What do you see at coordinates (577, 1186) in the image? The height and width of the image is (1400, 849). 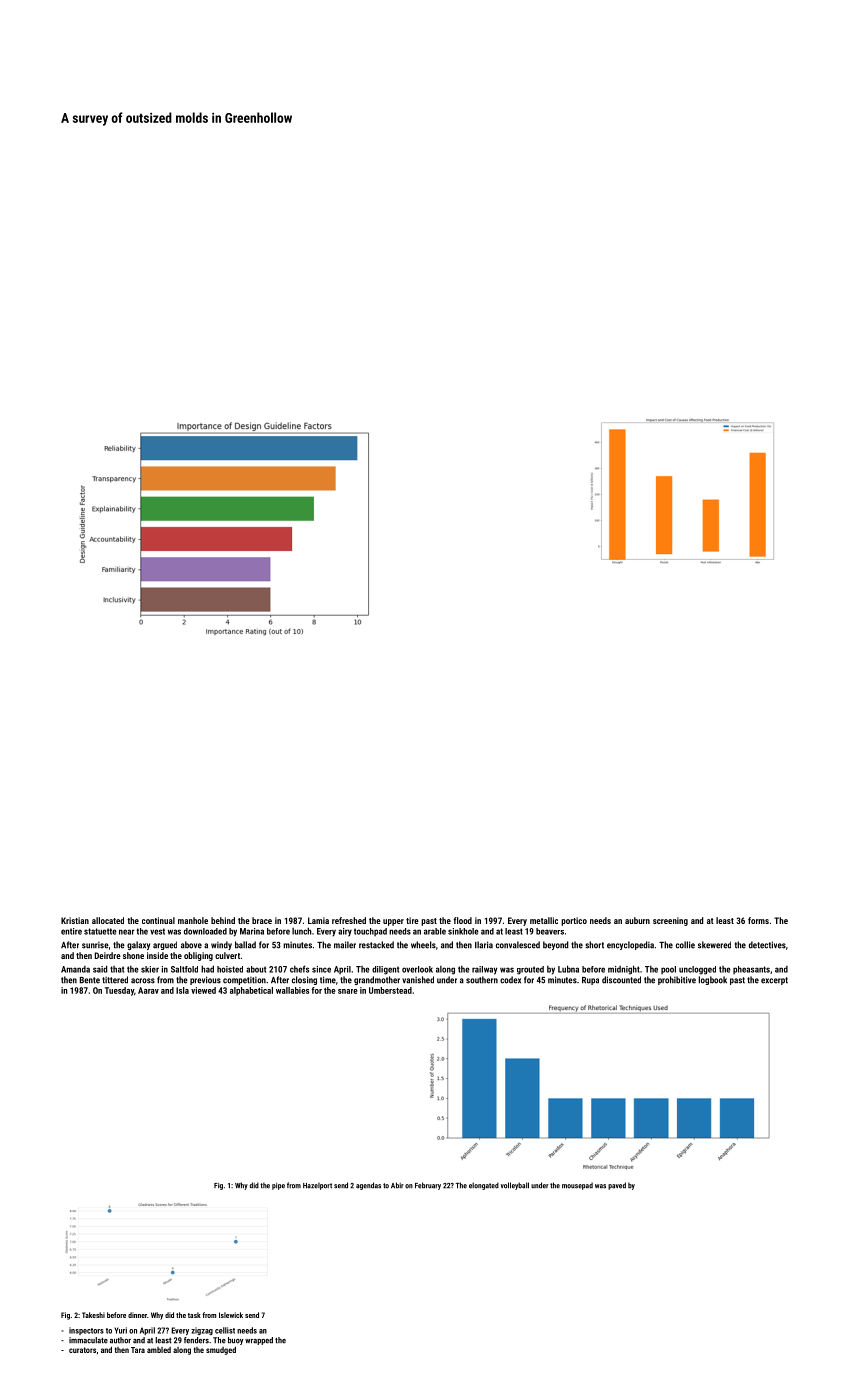 I see `mousepad` at bounding box center [577, 1186].
